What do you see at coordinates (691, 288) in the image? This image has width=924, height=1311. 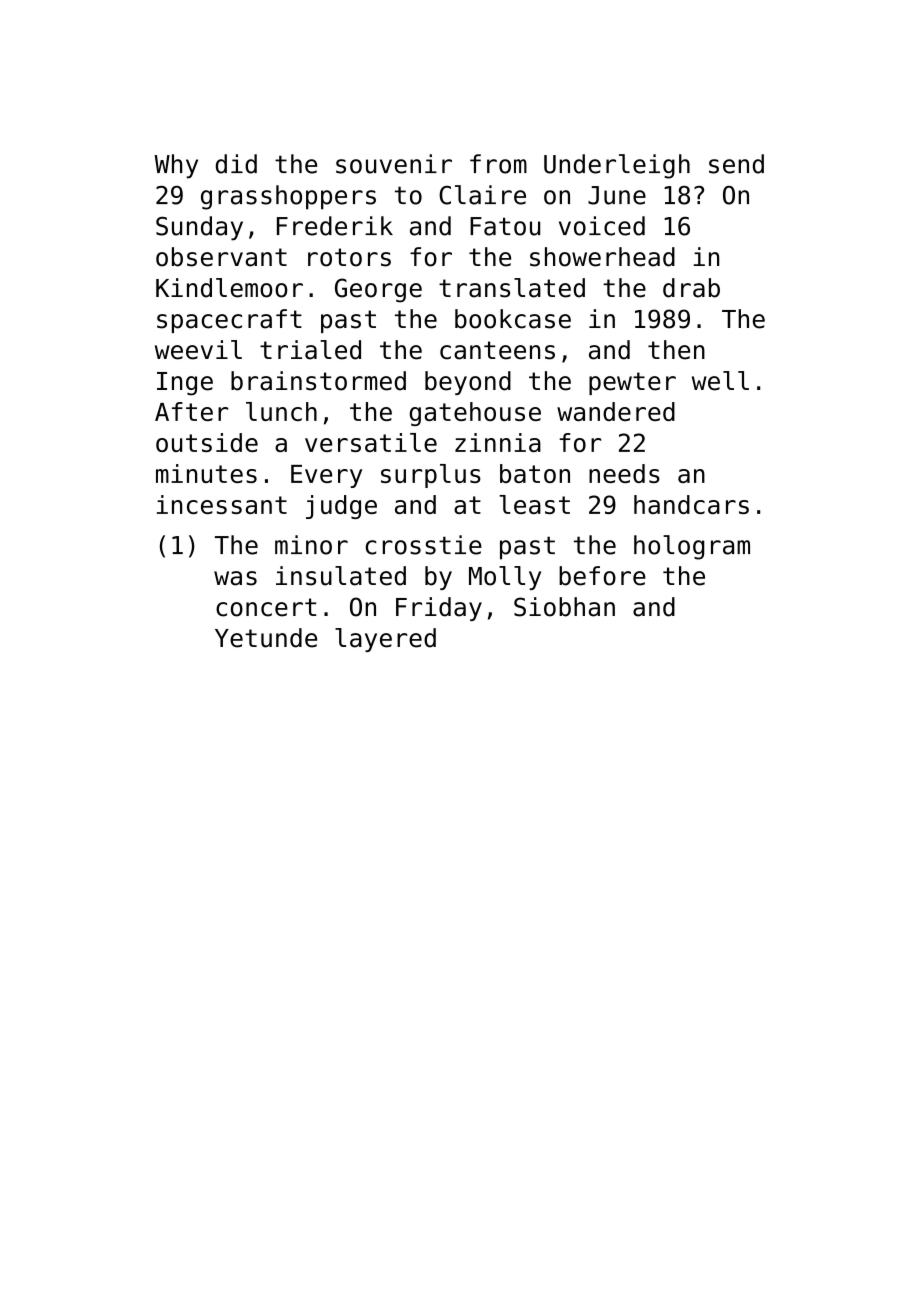 I see `drab` at bounding box center [691, 288].
